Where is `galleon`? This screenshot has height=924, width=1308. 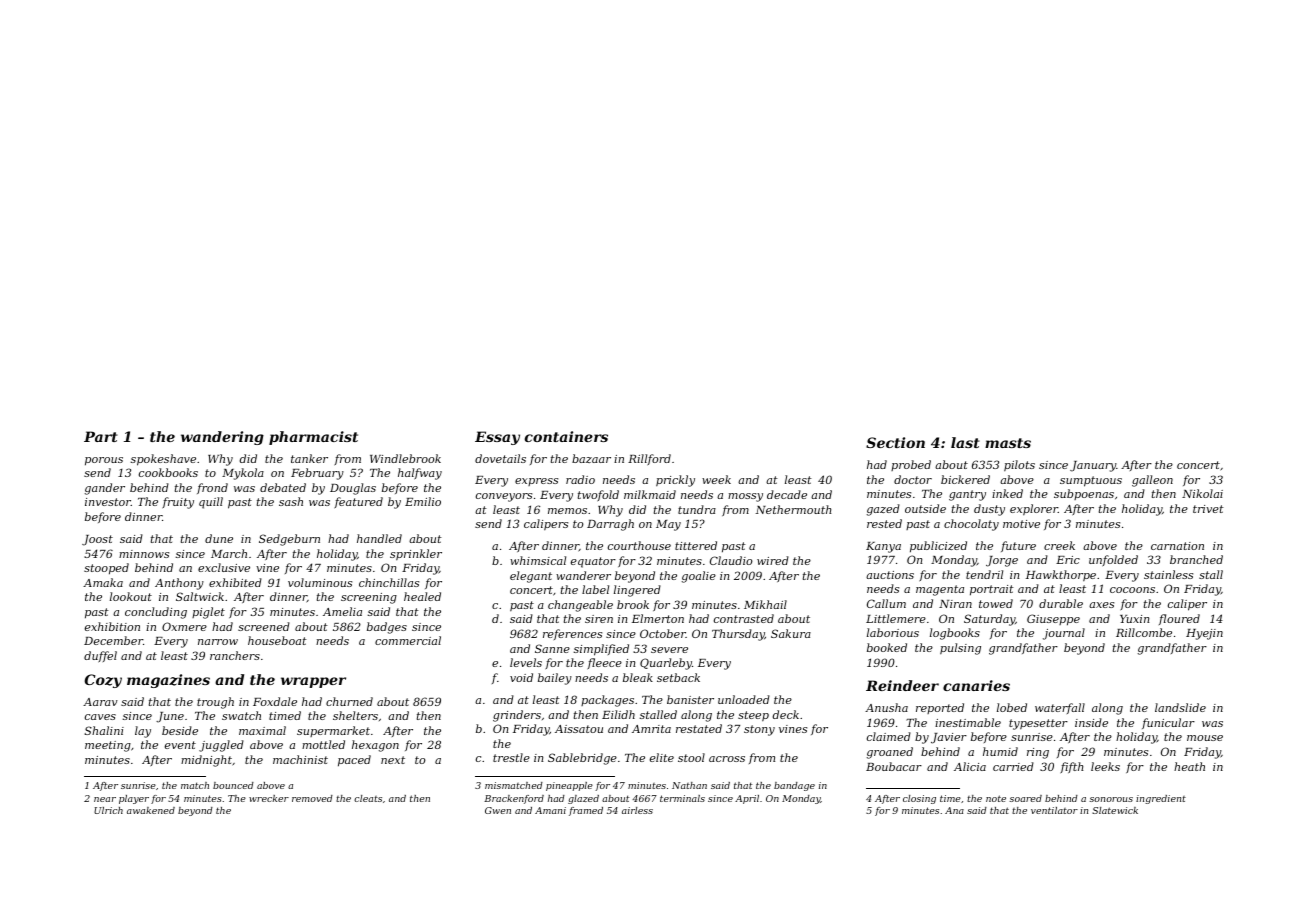 galleon is located at coordinates (1152, 481).
